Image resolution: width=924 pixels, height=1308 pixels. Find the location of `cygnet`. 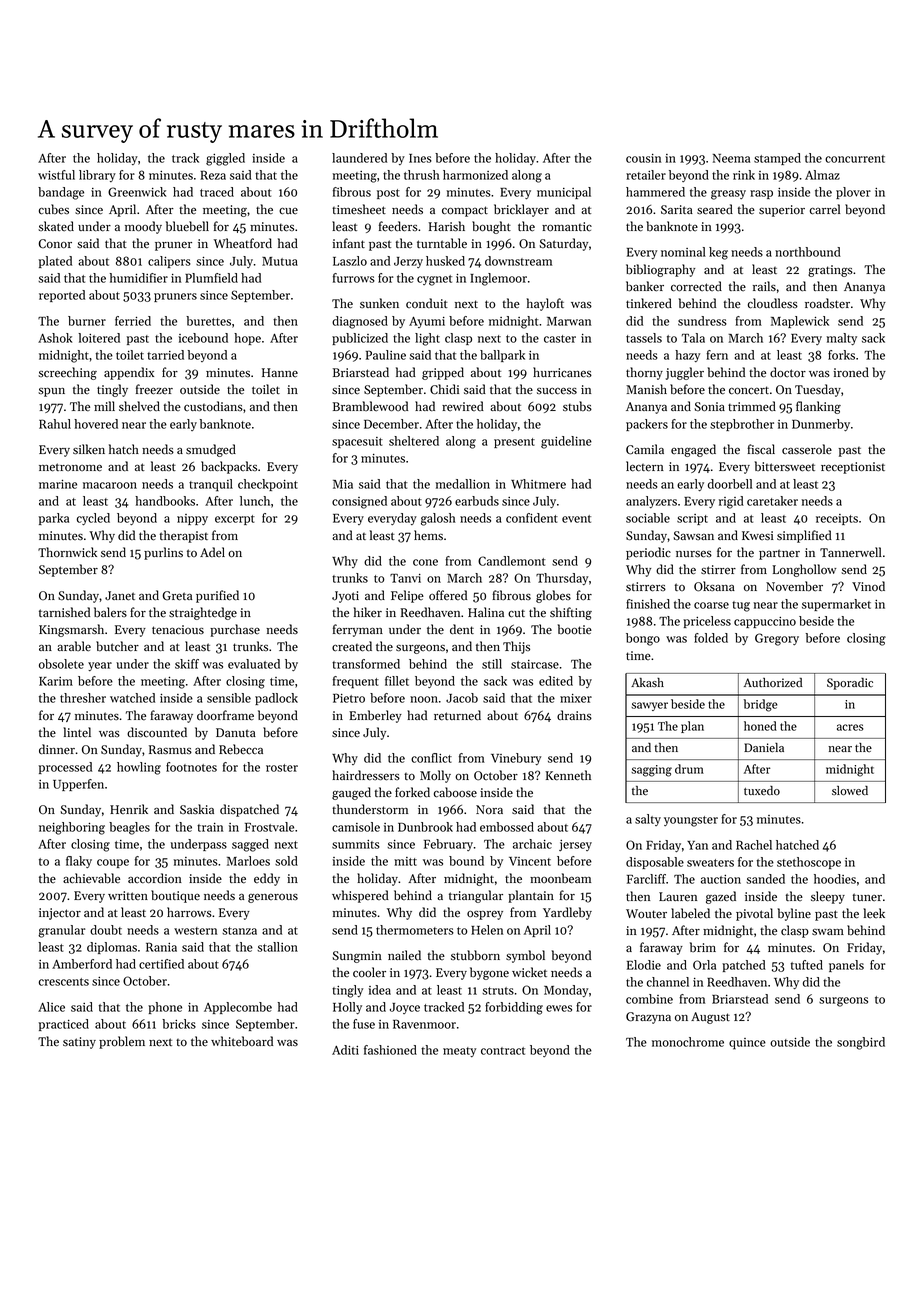

cygnet is located at coordinates (434, 280).
